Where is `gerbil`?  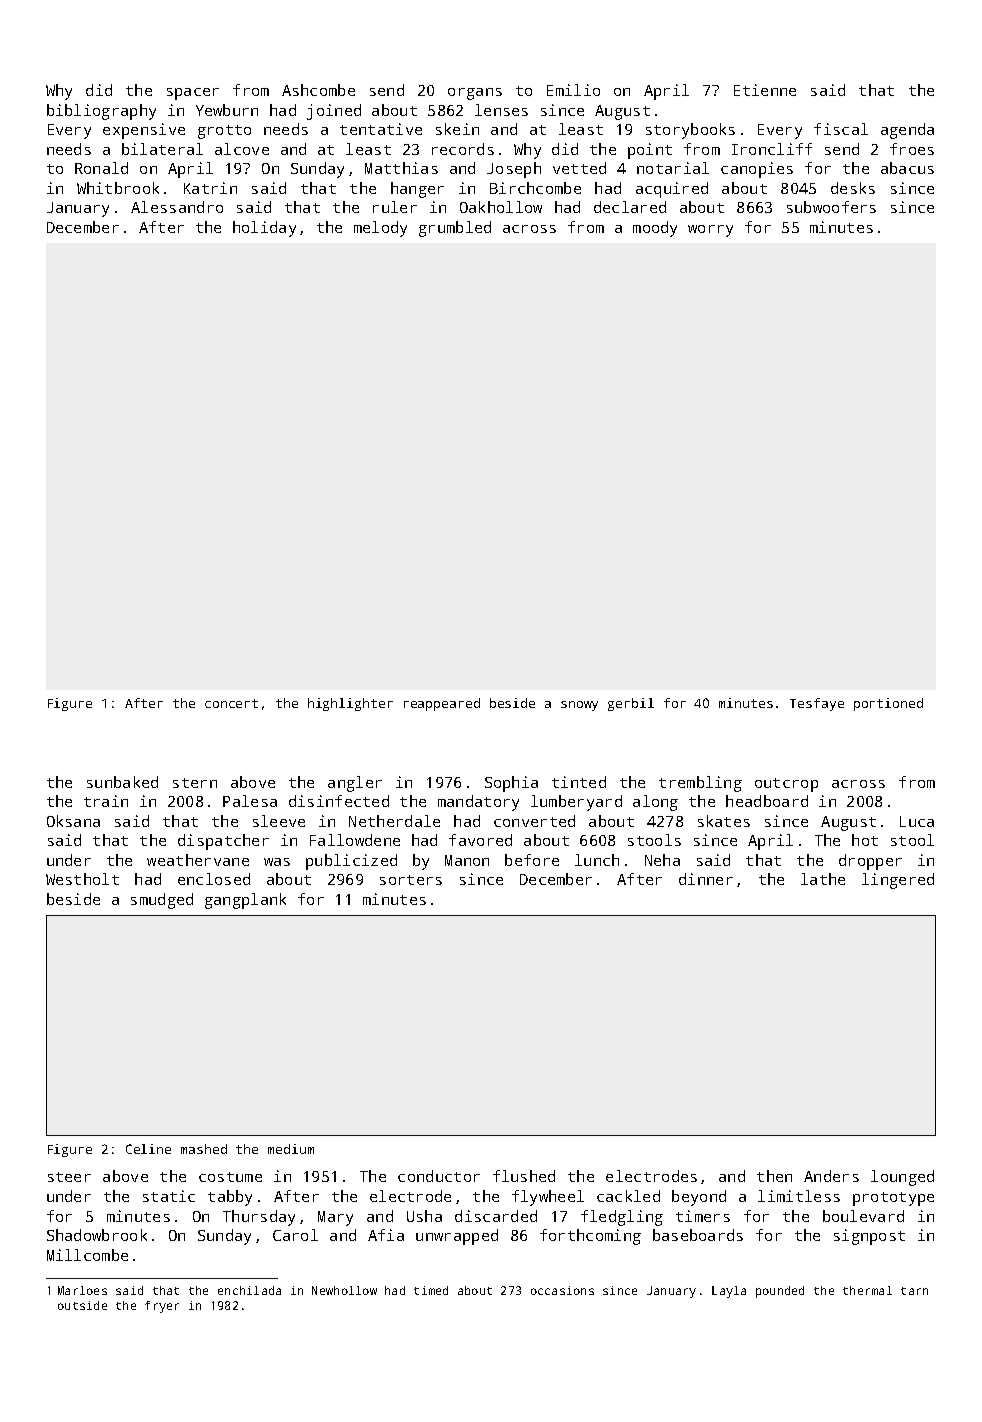
gerbil is located at coordinates (631, 704).
